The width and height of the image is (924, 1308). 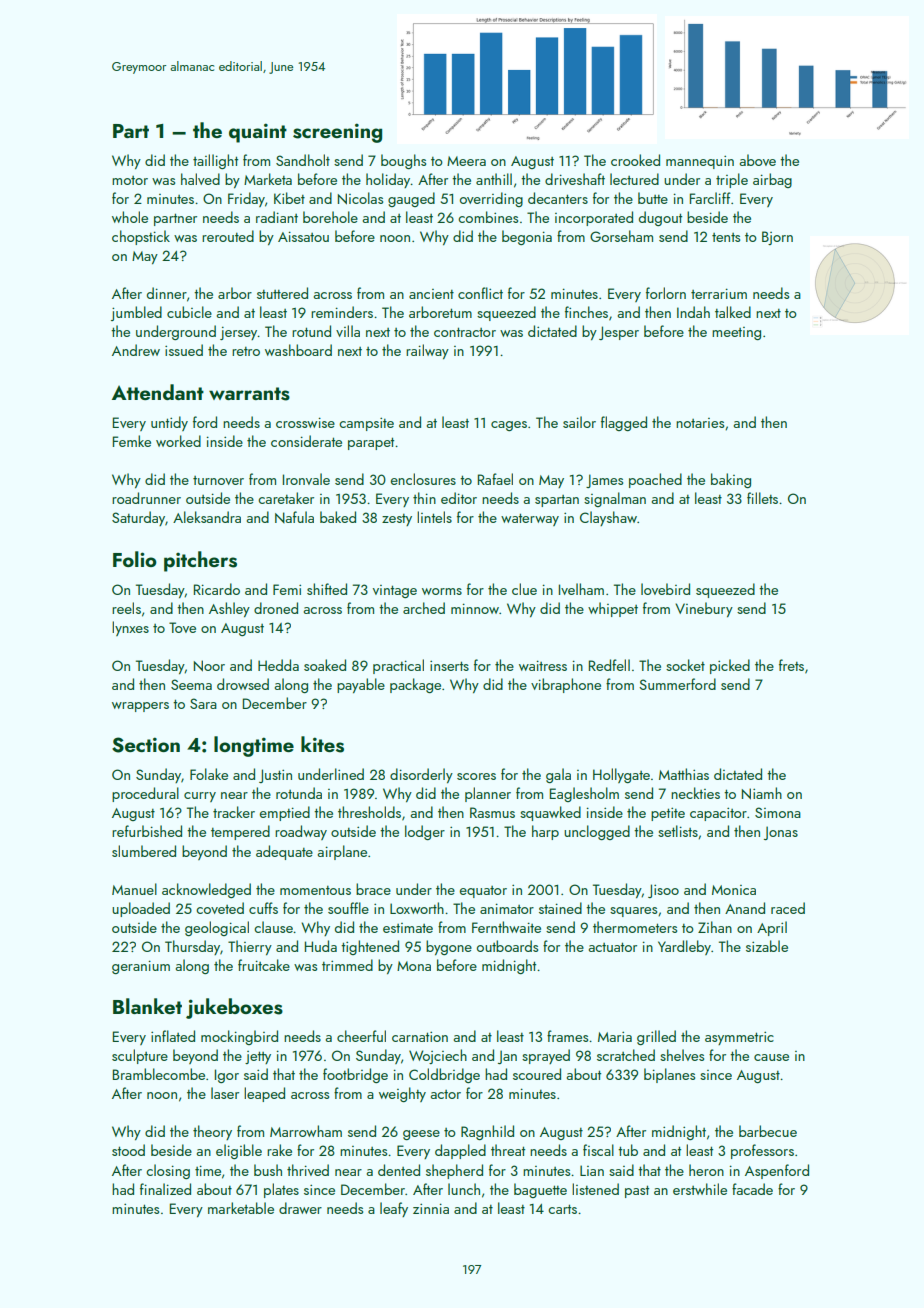 I want to click on considerate, so click(x=306, y=441).
